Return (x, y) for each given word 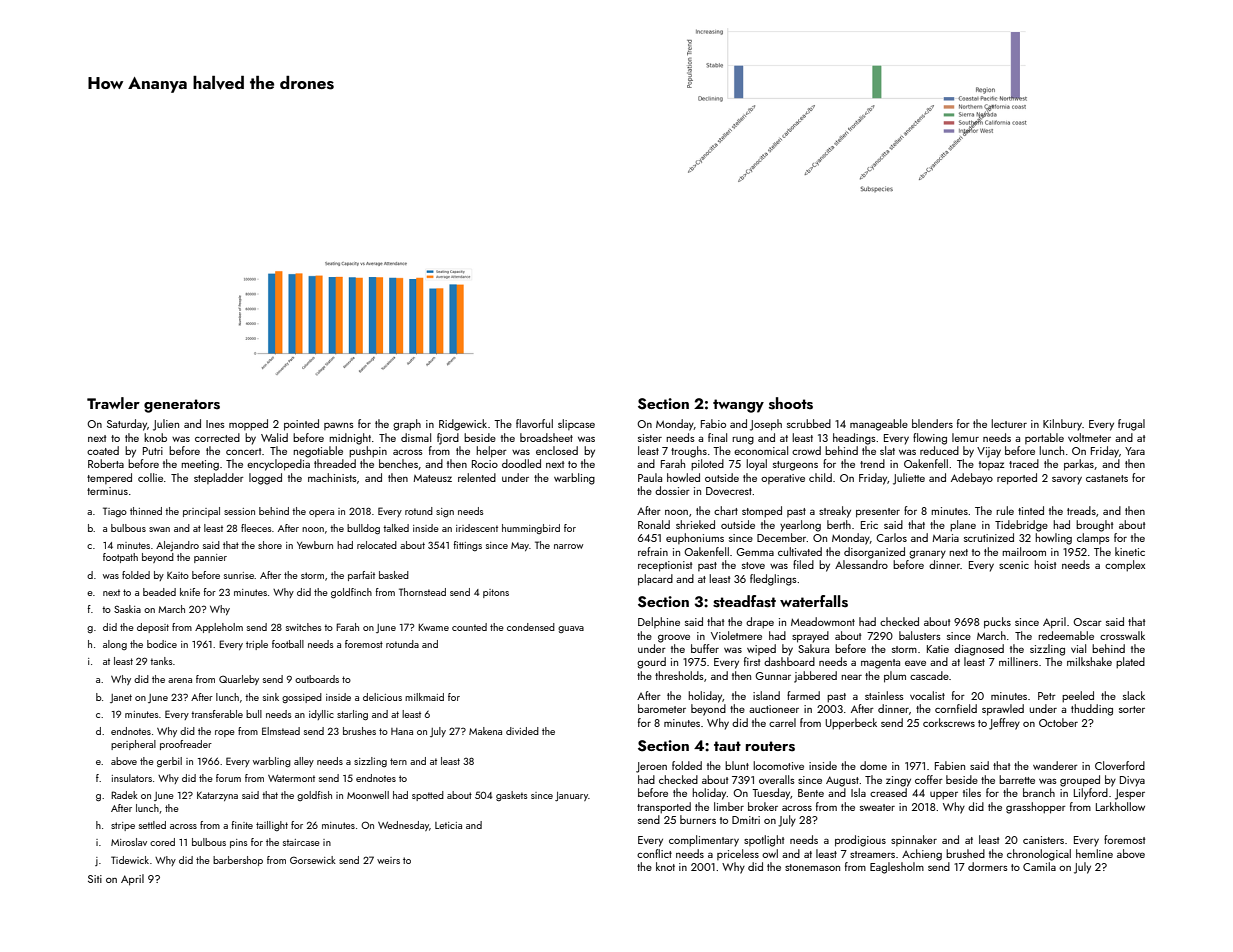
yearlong (800, 526)
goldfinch (351, 593)
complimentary (704, 841)
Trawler (113, 403)
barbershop (238, 861)
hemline (1094, 853)
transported (664, 808)
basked (394, 575)
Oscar (1087, 622)
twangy (738, 406)
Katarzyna (217, 796)
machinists (332, 477)
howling (1053, 539)
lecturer (1009, 423)
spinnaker (914, 840)
